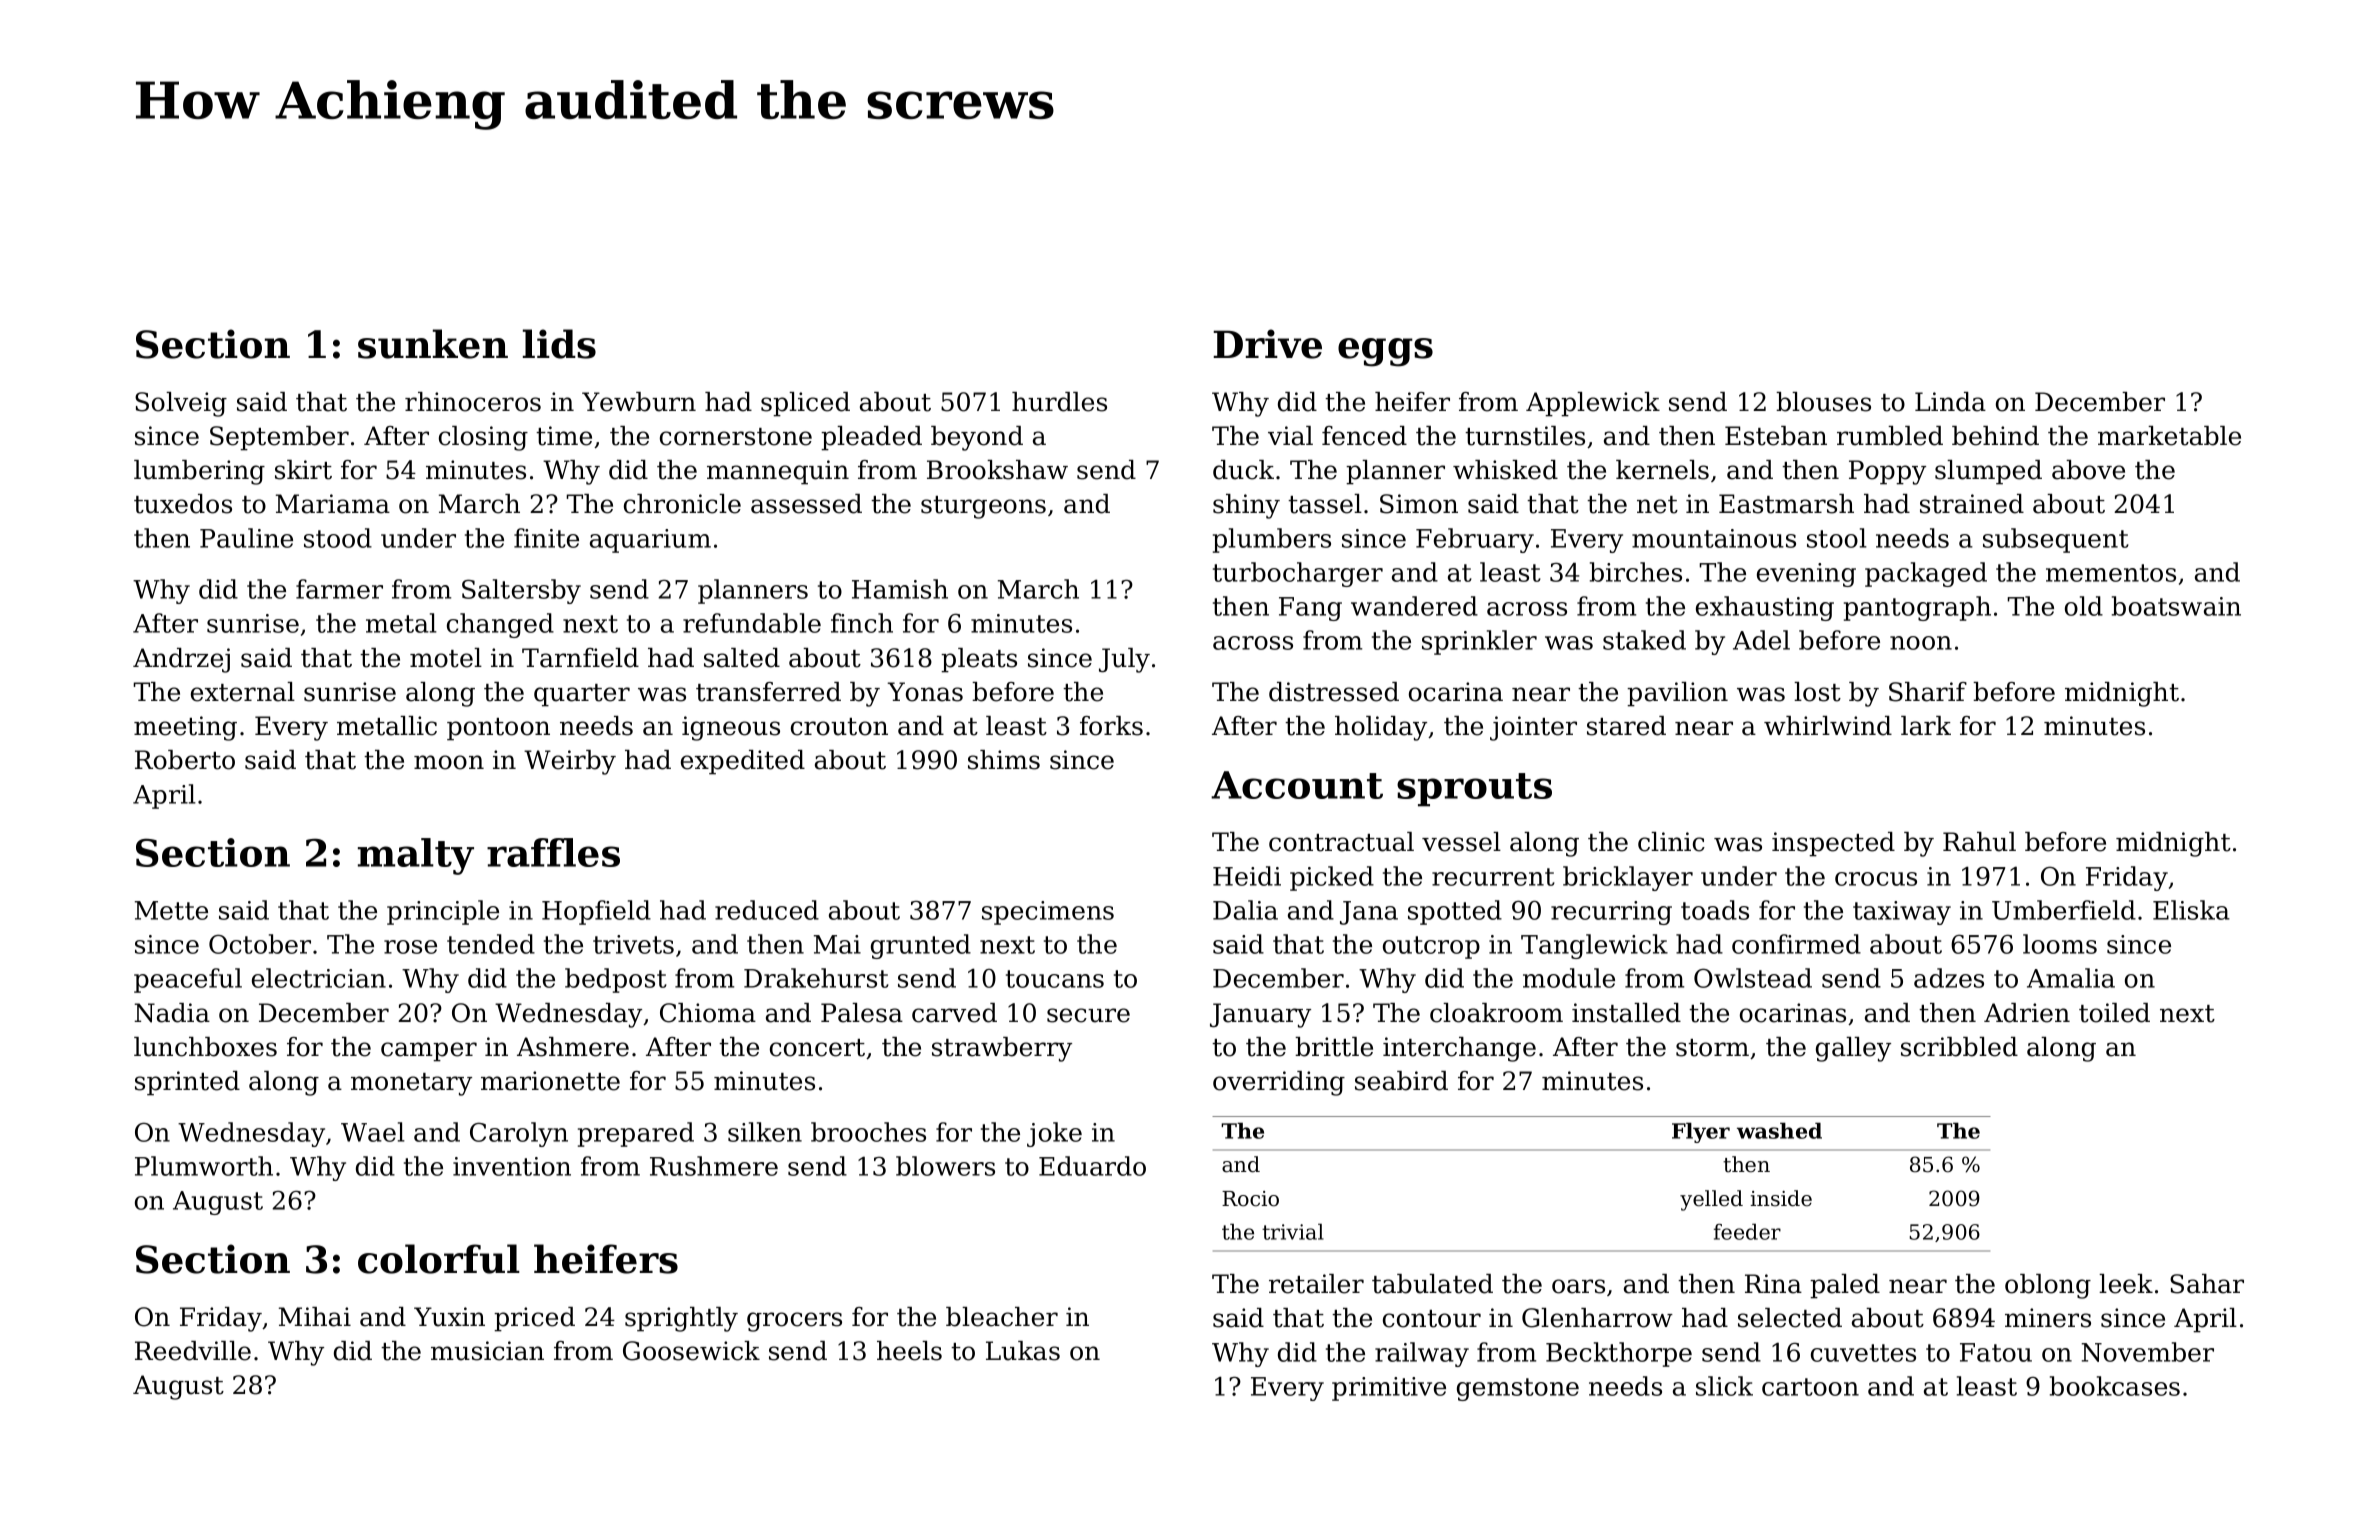 The image size is (2380, 1540). I want to click on retailer, so click(1316, 1284).
